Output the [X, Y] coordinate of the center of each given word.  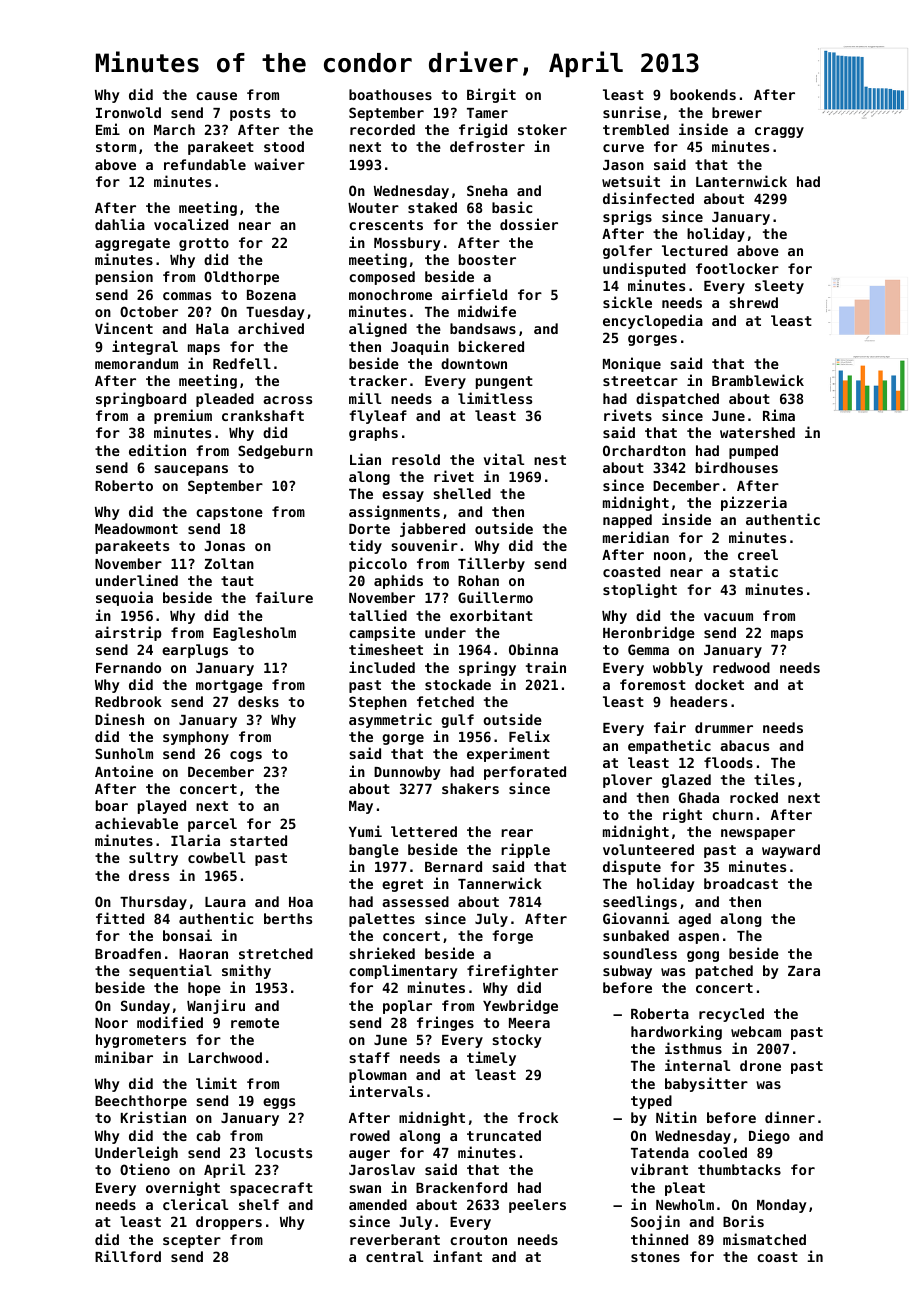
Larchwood [225, 1057]
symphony [196, 738]
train [546, 667]
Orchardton [644, 450]
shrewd [753, 302]
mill [365, 398]
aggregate [132, 244]
